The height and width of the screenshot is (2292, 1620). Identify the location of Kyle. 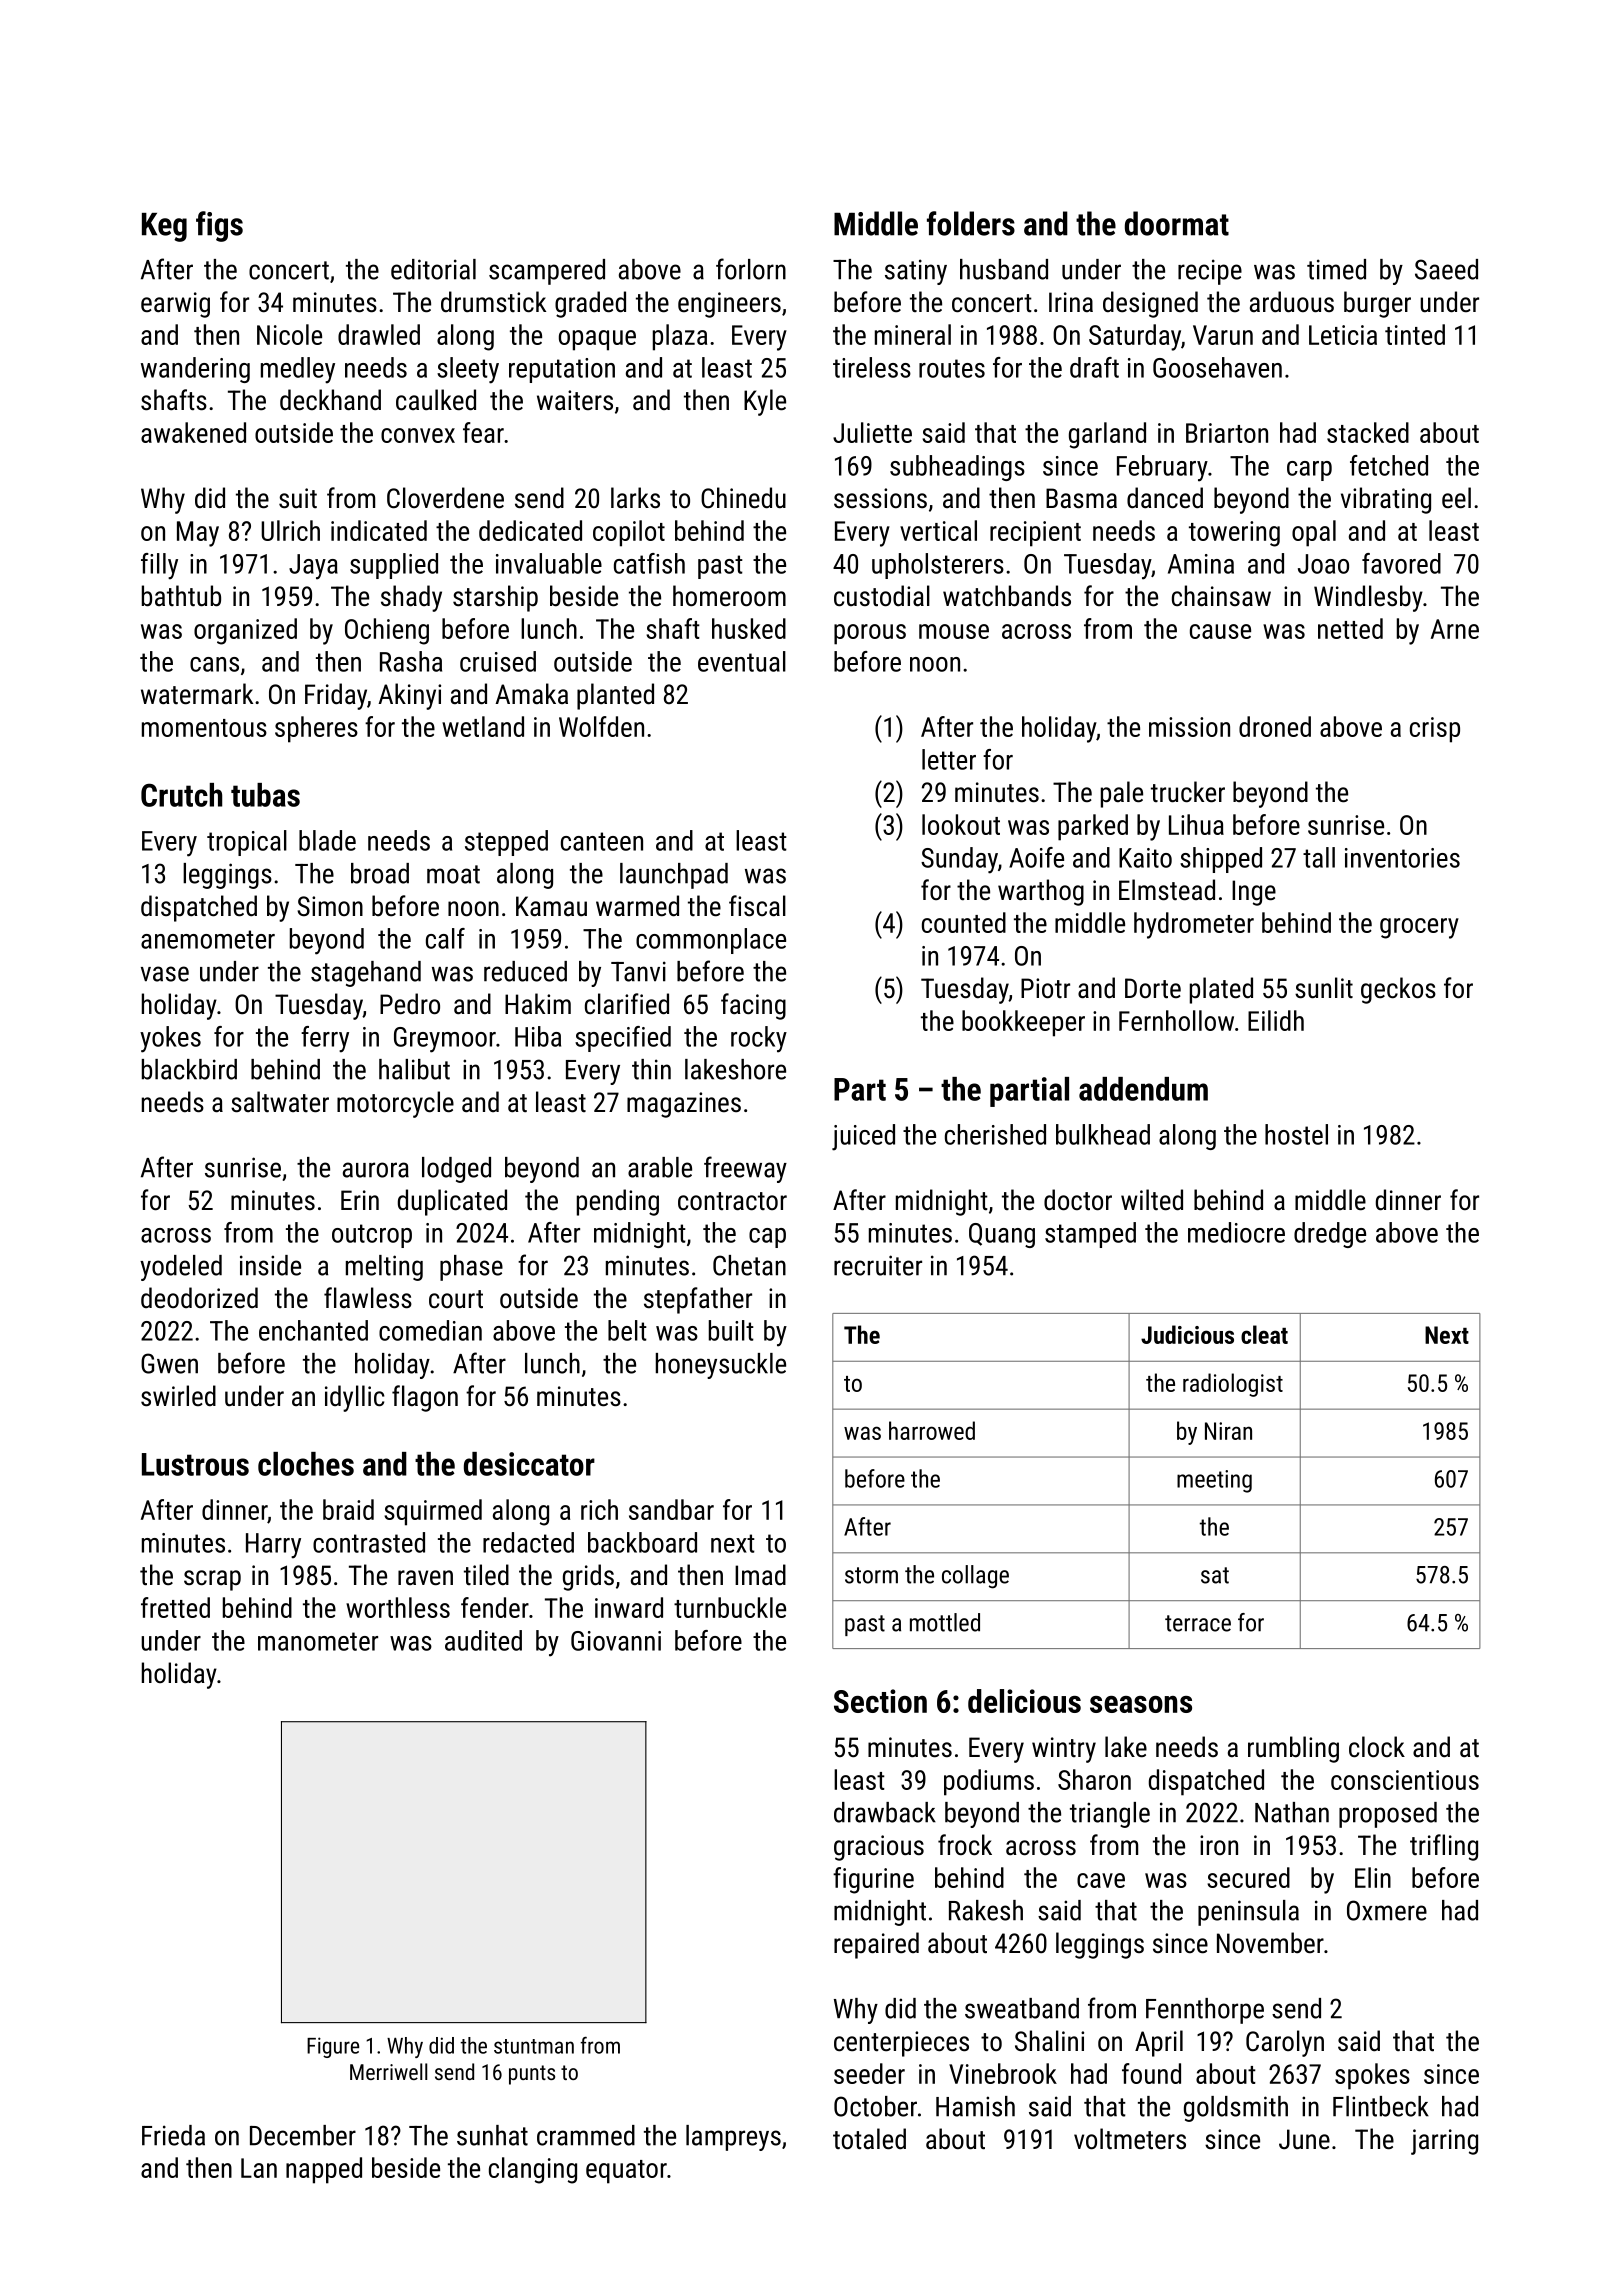
(765, 402).
